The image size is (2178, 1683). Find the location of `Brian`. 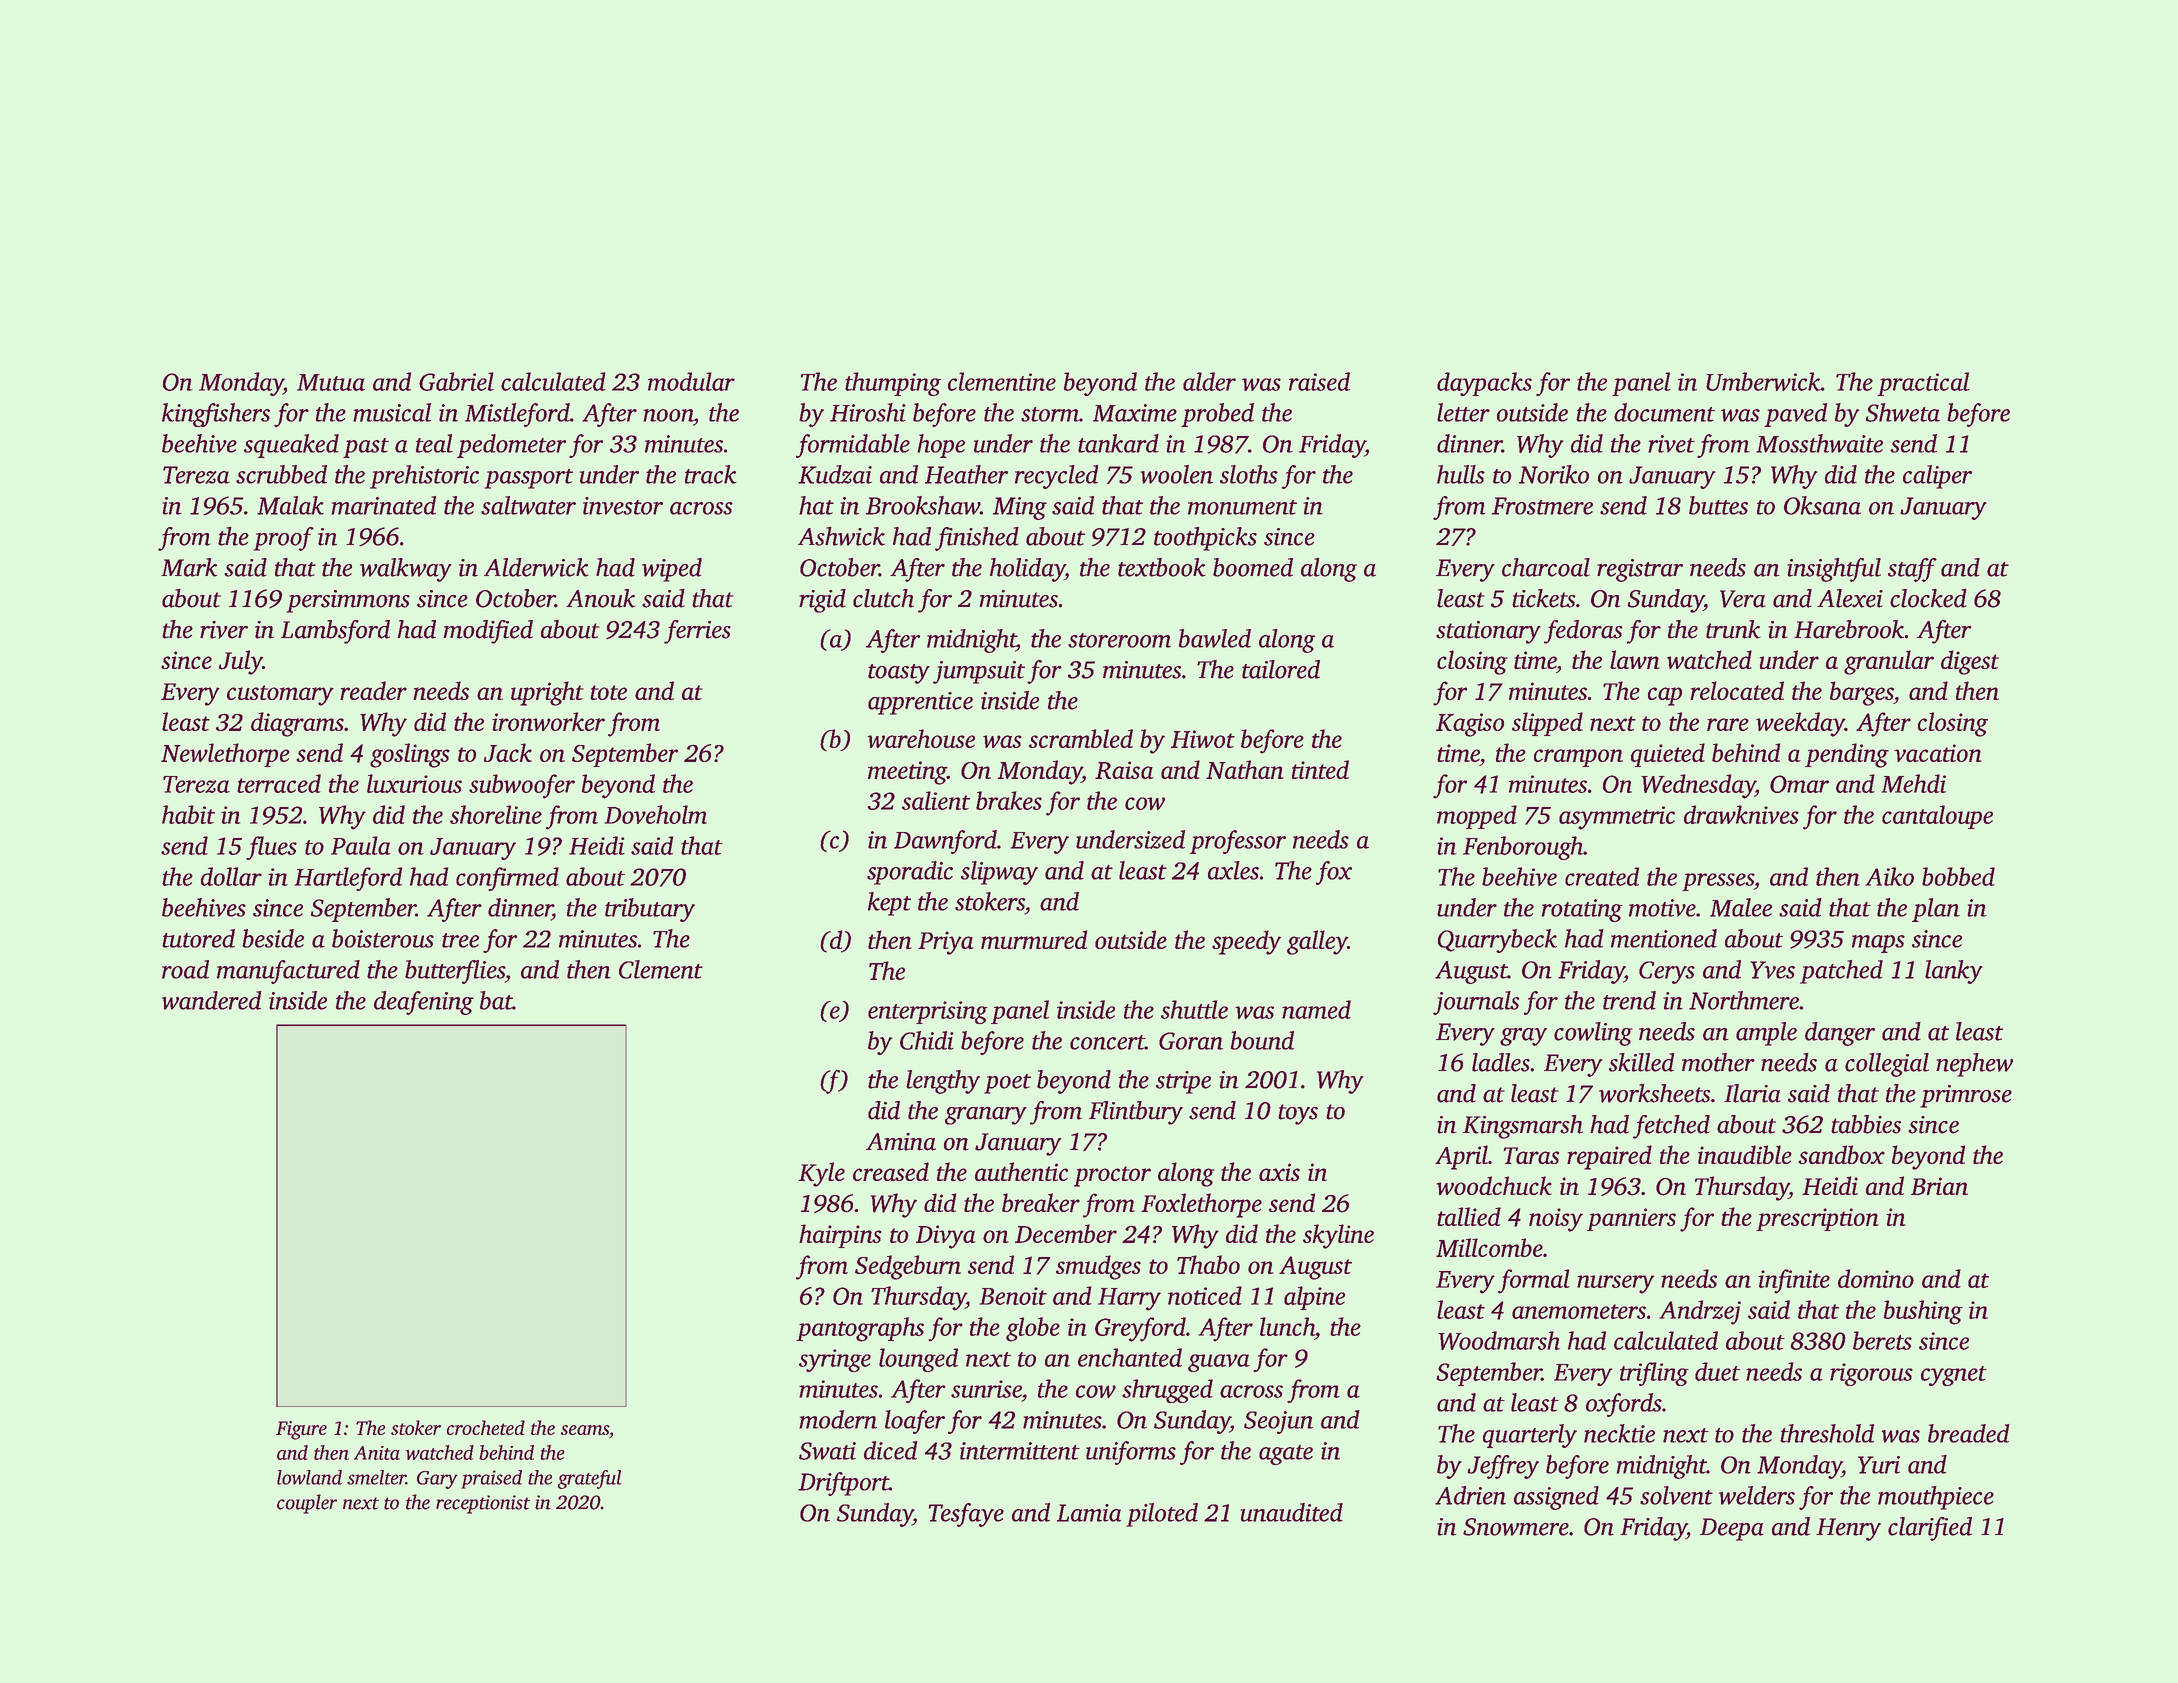

Brian is located at coordinates (1939, 1186).
